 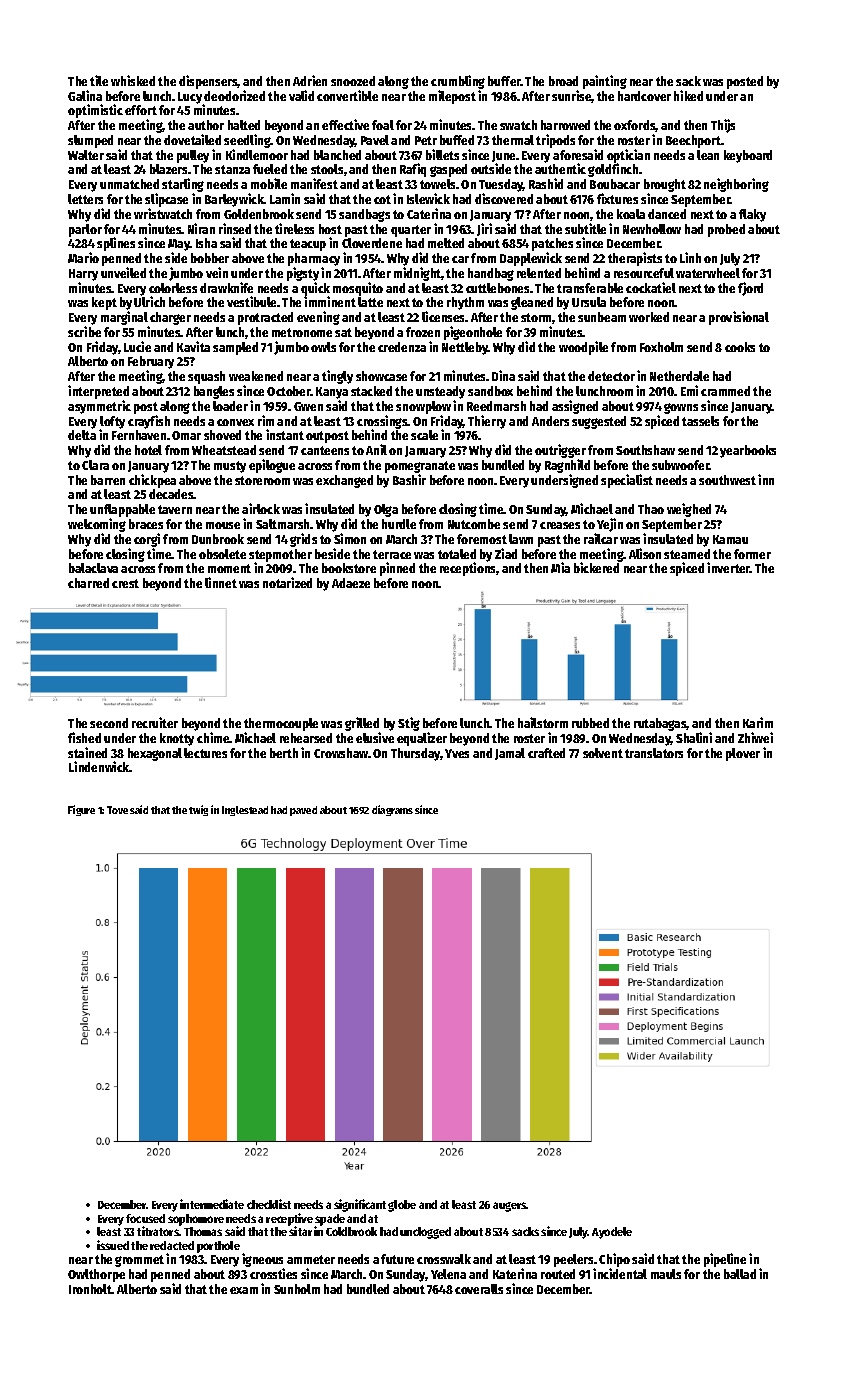 I want to click on grommet, so click(x=139, y=1261).
